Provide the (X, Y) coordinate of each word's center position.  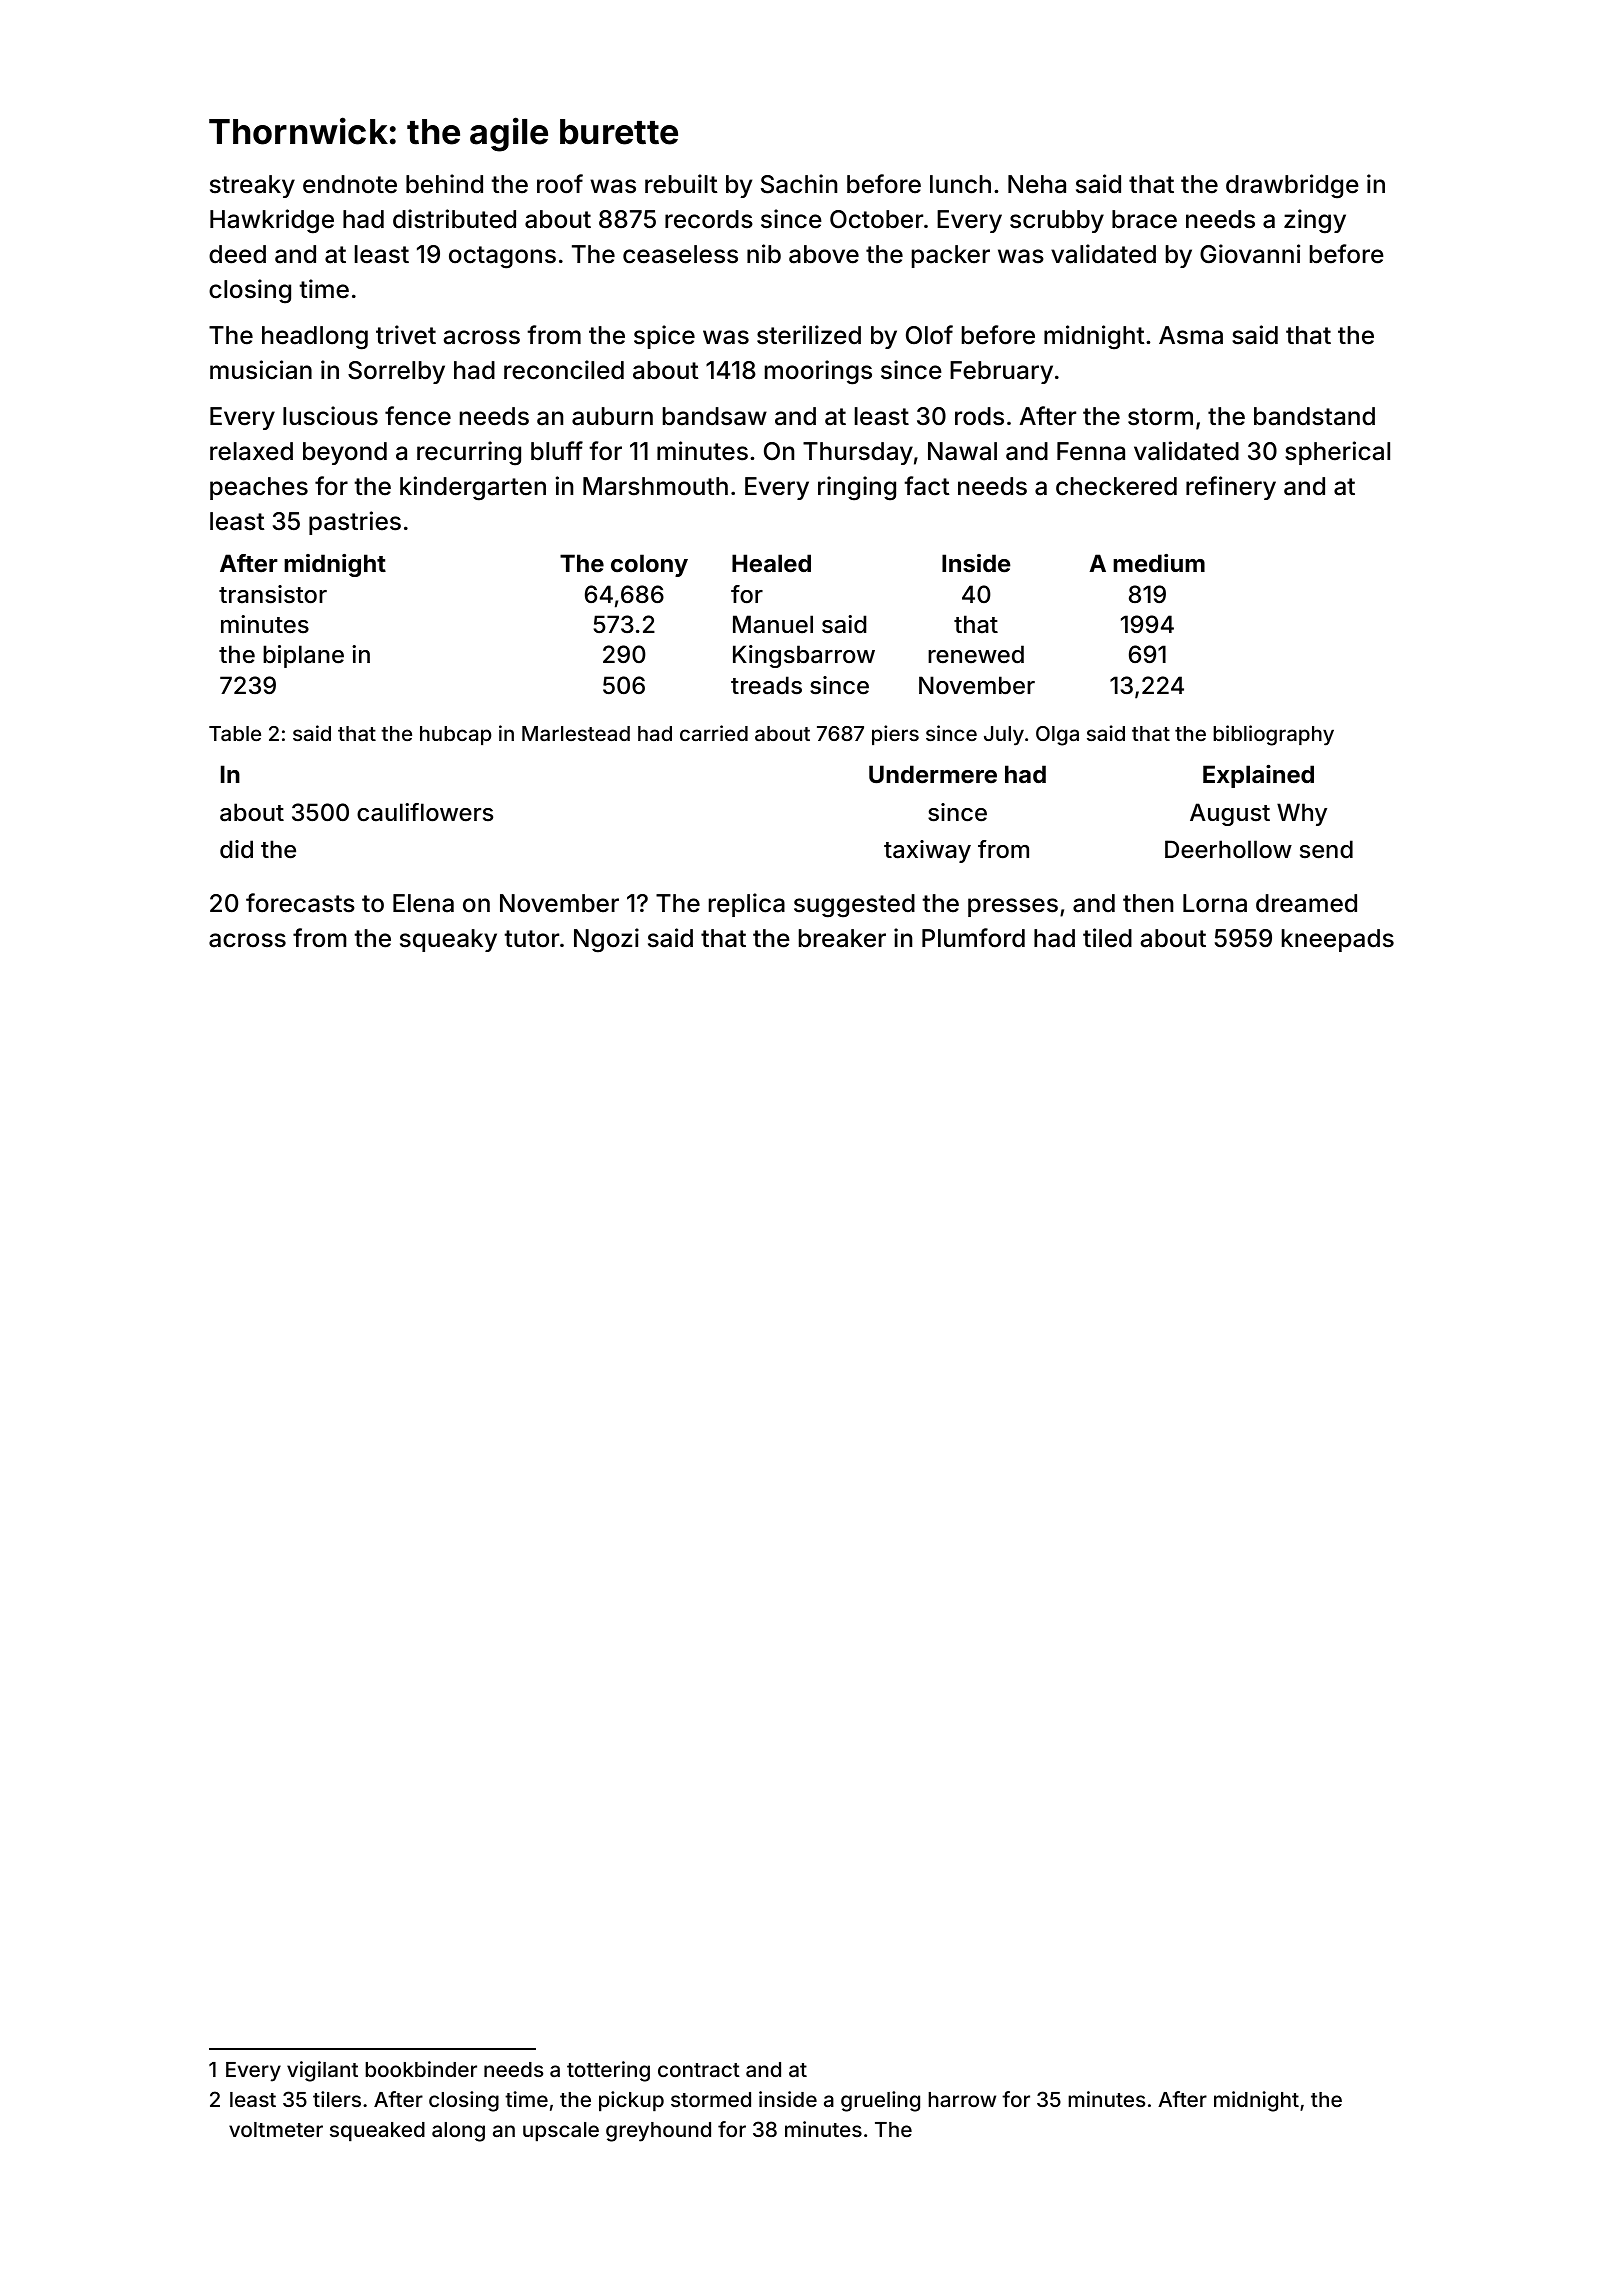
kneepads (1338, 940)
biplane (303, 656)
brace (1144, 219)
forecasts (300, 903)
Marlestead (576, 733)
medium (1159, 563)
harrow (962, 2099)
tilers (337, 2099)
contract (699, 2070)
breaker (842, 938)
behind (444, 184)
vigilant (322, 2071)
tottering (608, 2071)
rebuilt (681, 184)
